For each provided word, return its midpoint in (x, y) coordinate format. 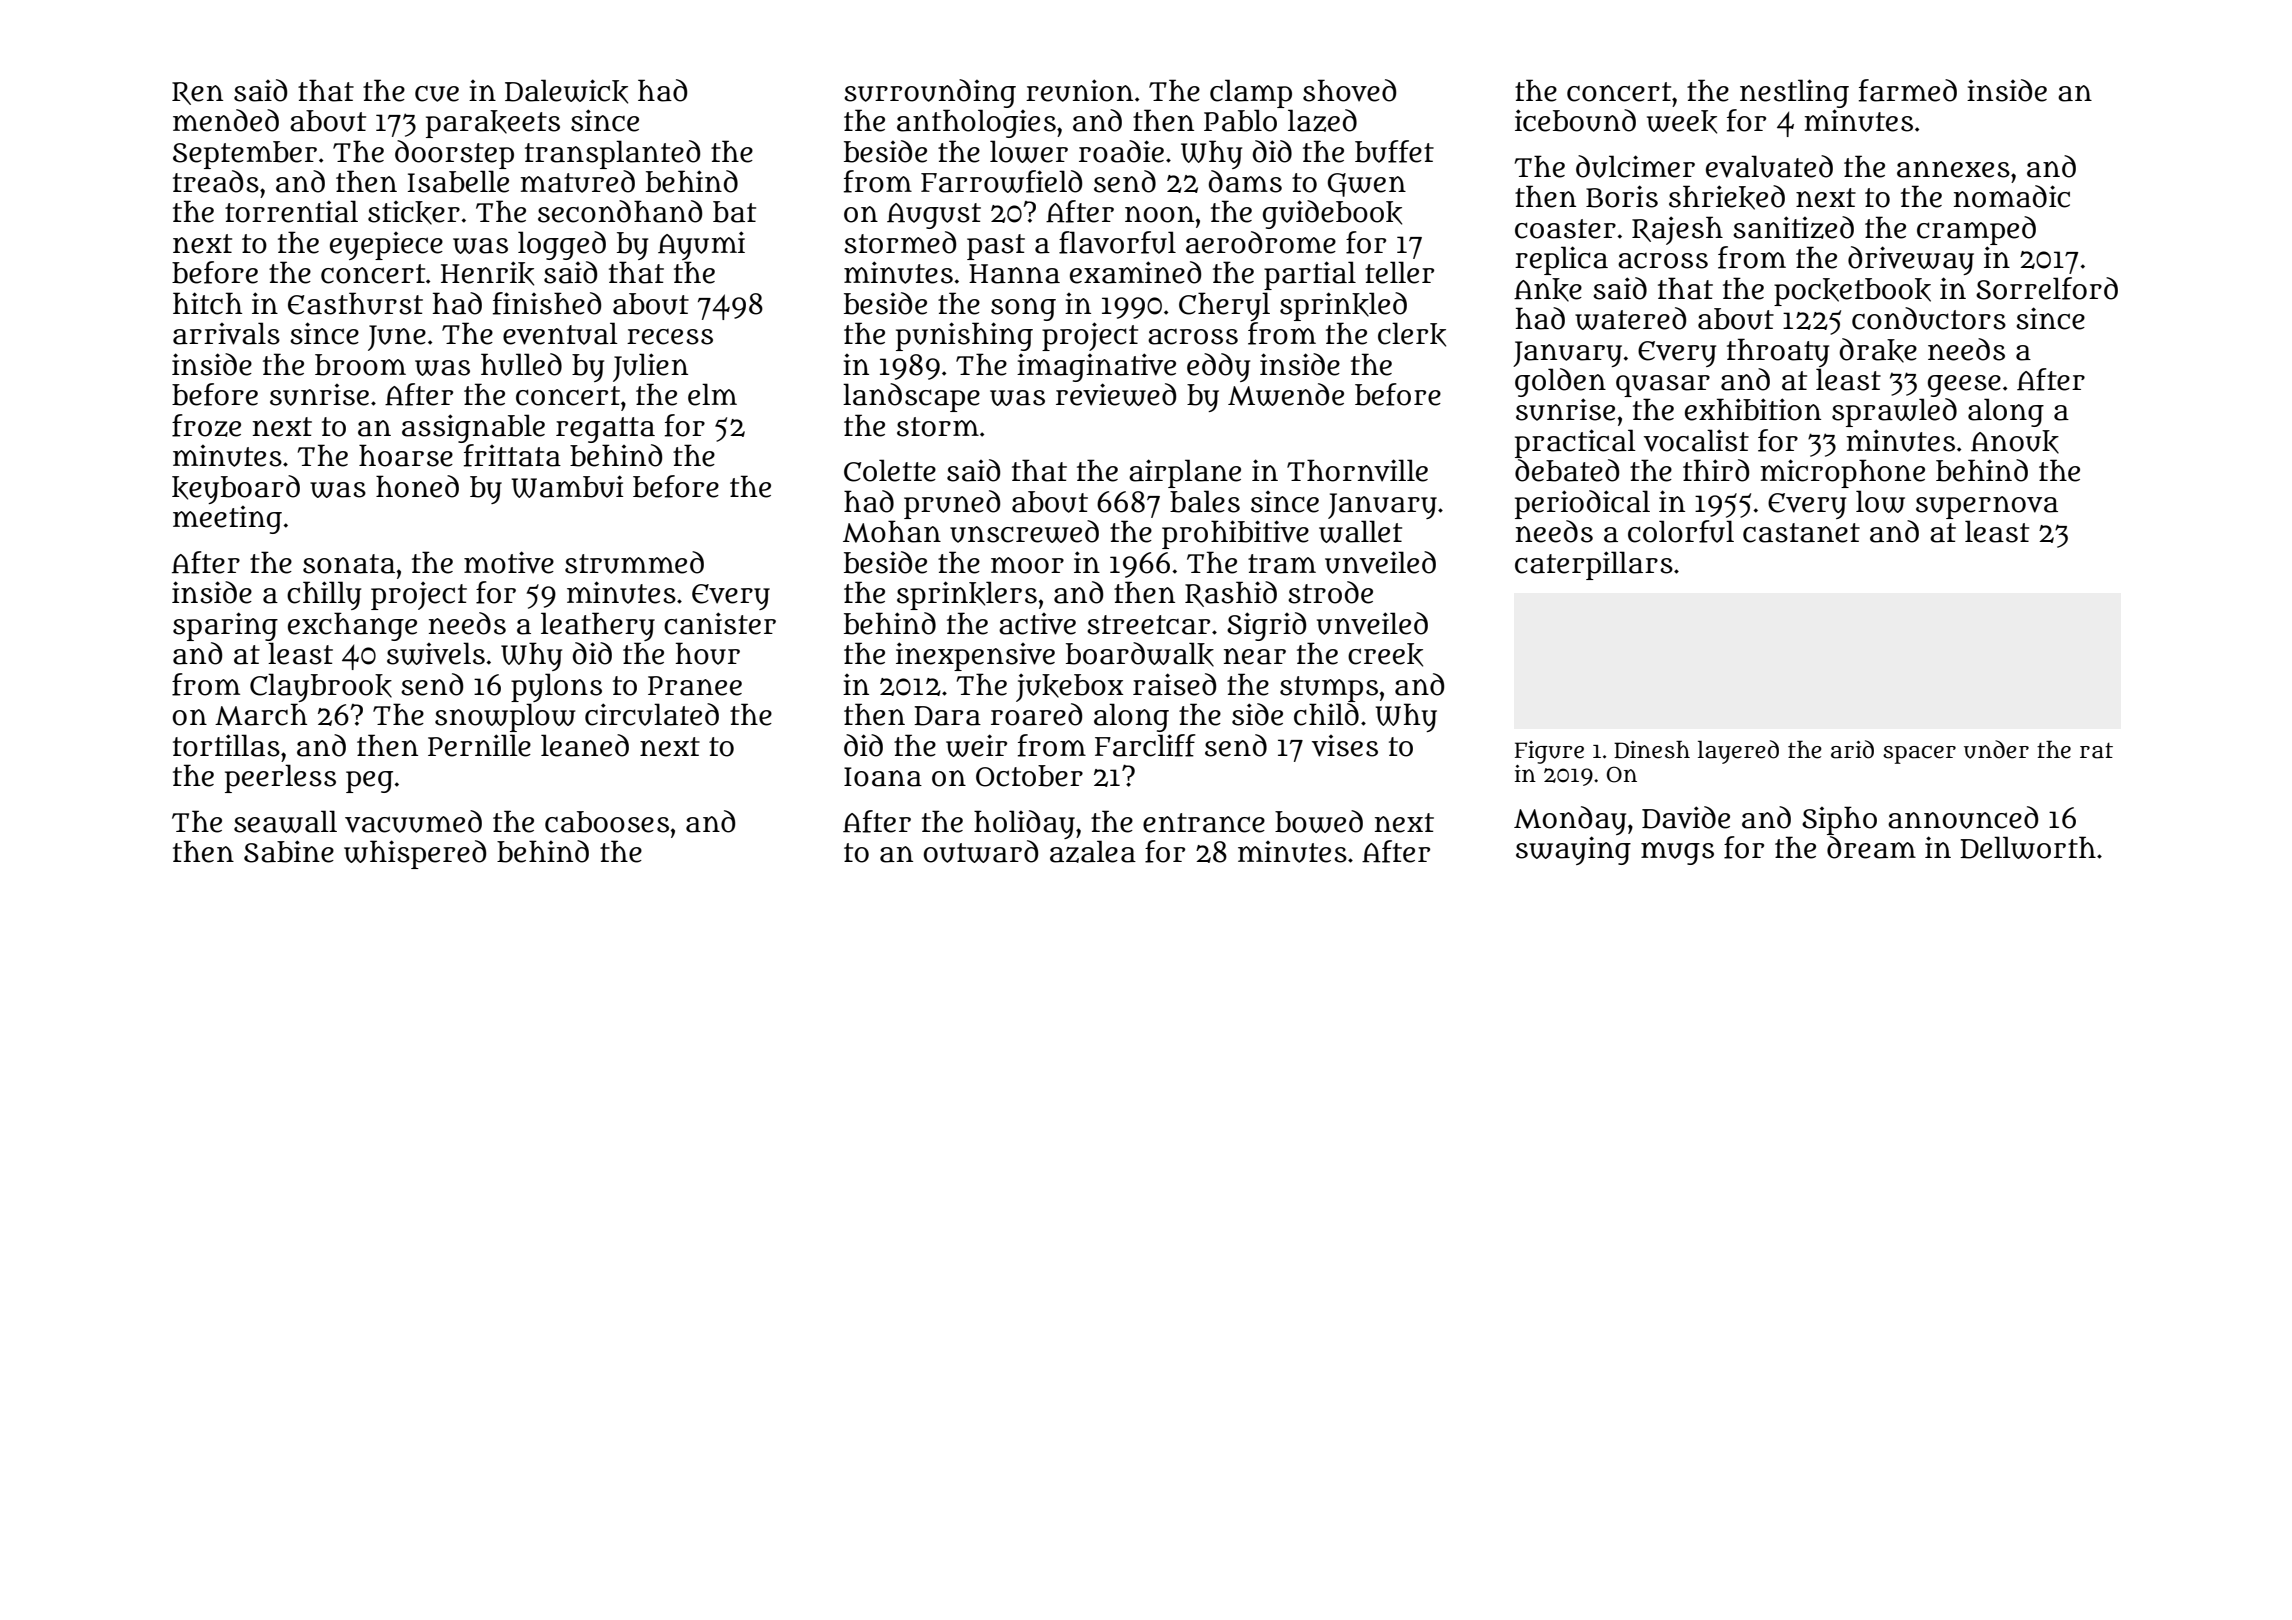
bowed (1319, 821)
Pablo (1240, 120)
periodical (1582, 504)
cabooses (607, 822)
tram (1282, 564)
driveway (1911, 260)
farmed (1908, 90)
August (934, 216)
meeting (227, 520)
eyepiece (386, 246)
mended (226, 120)
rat (2096, 751)
